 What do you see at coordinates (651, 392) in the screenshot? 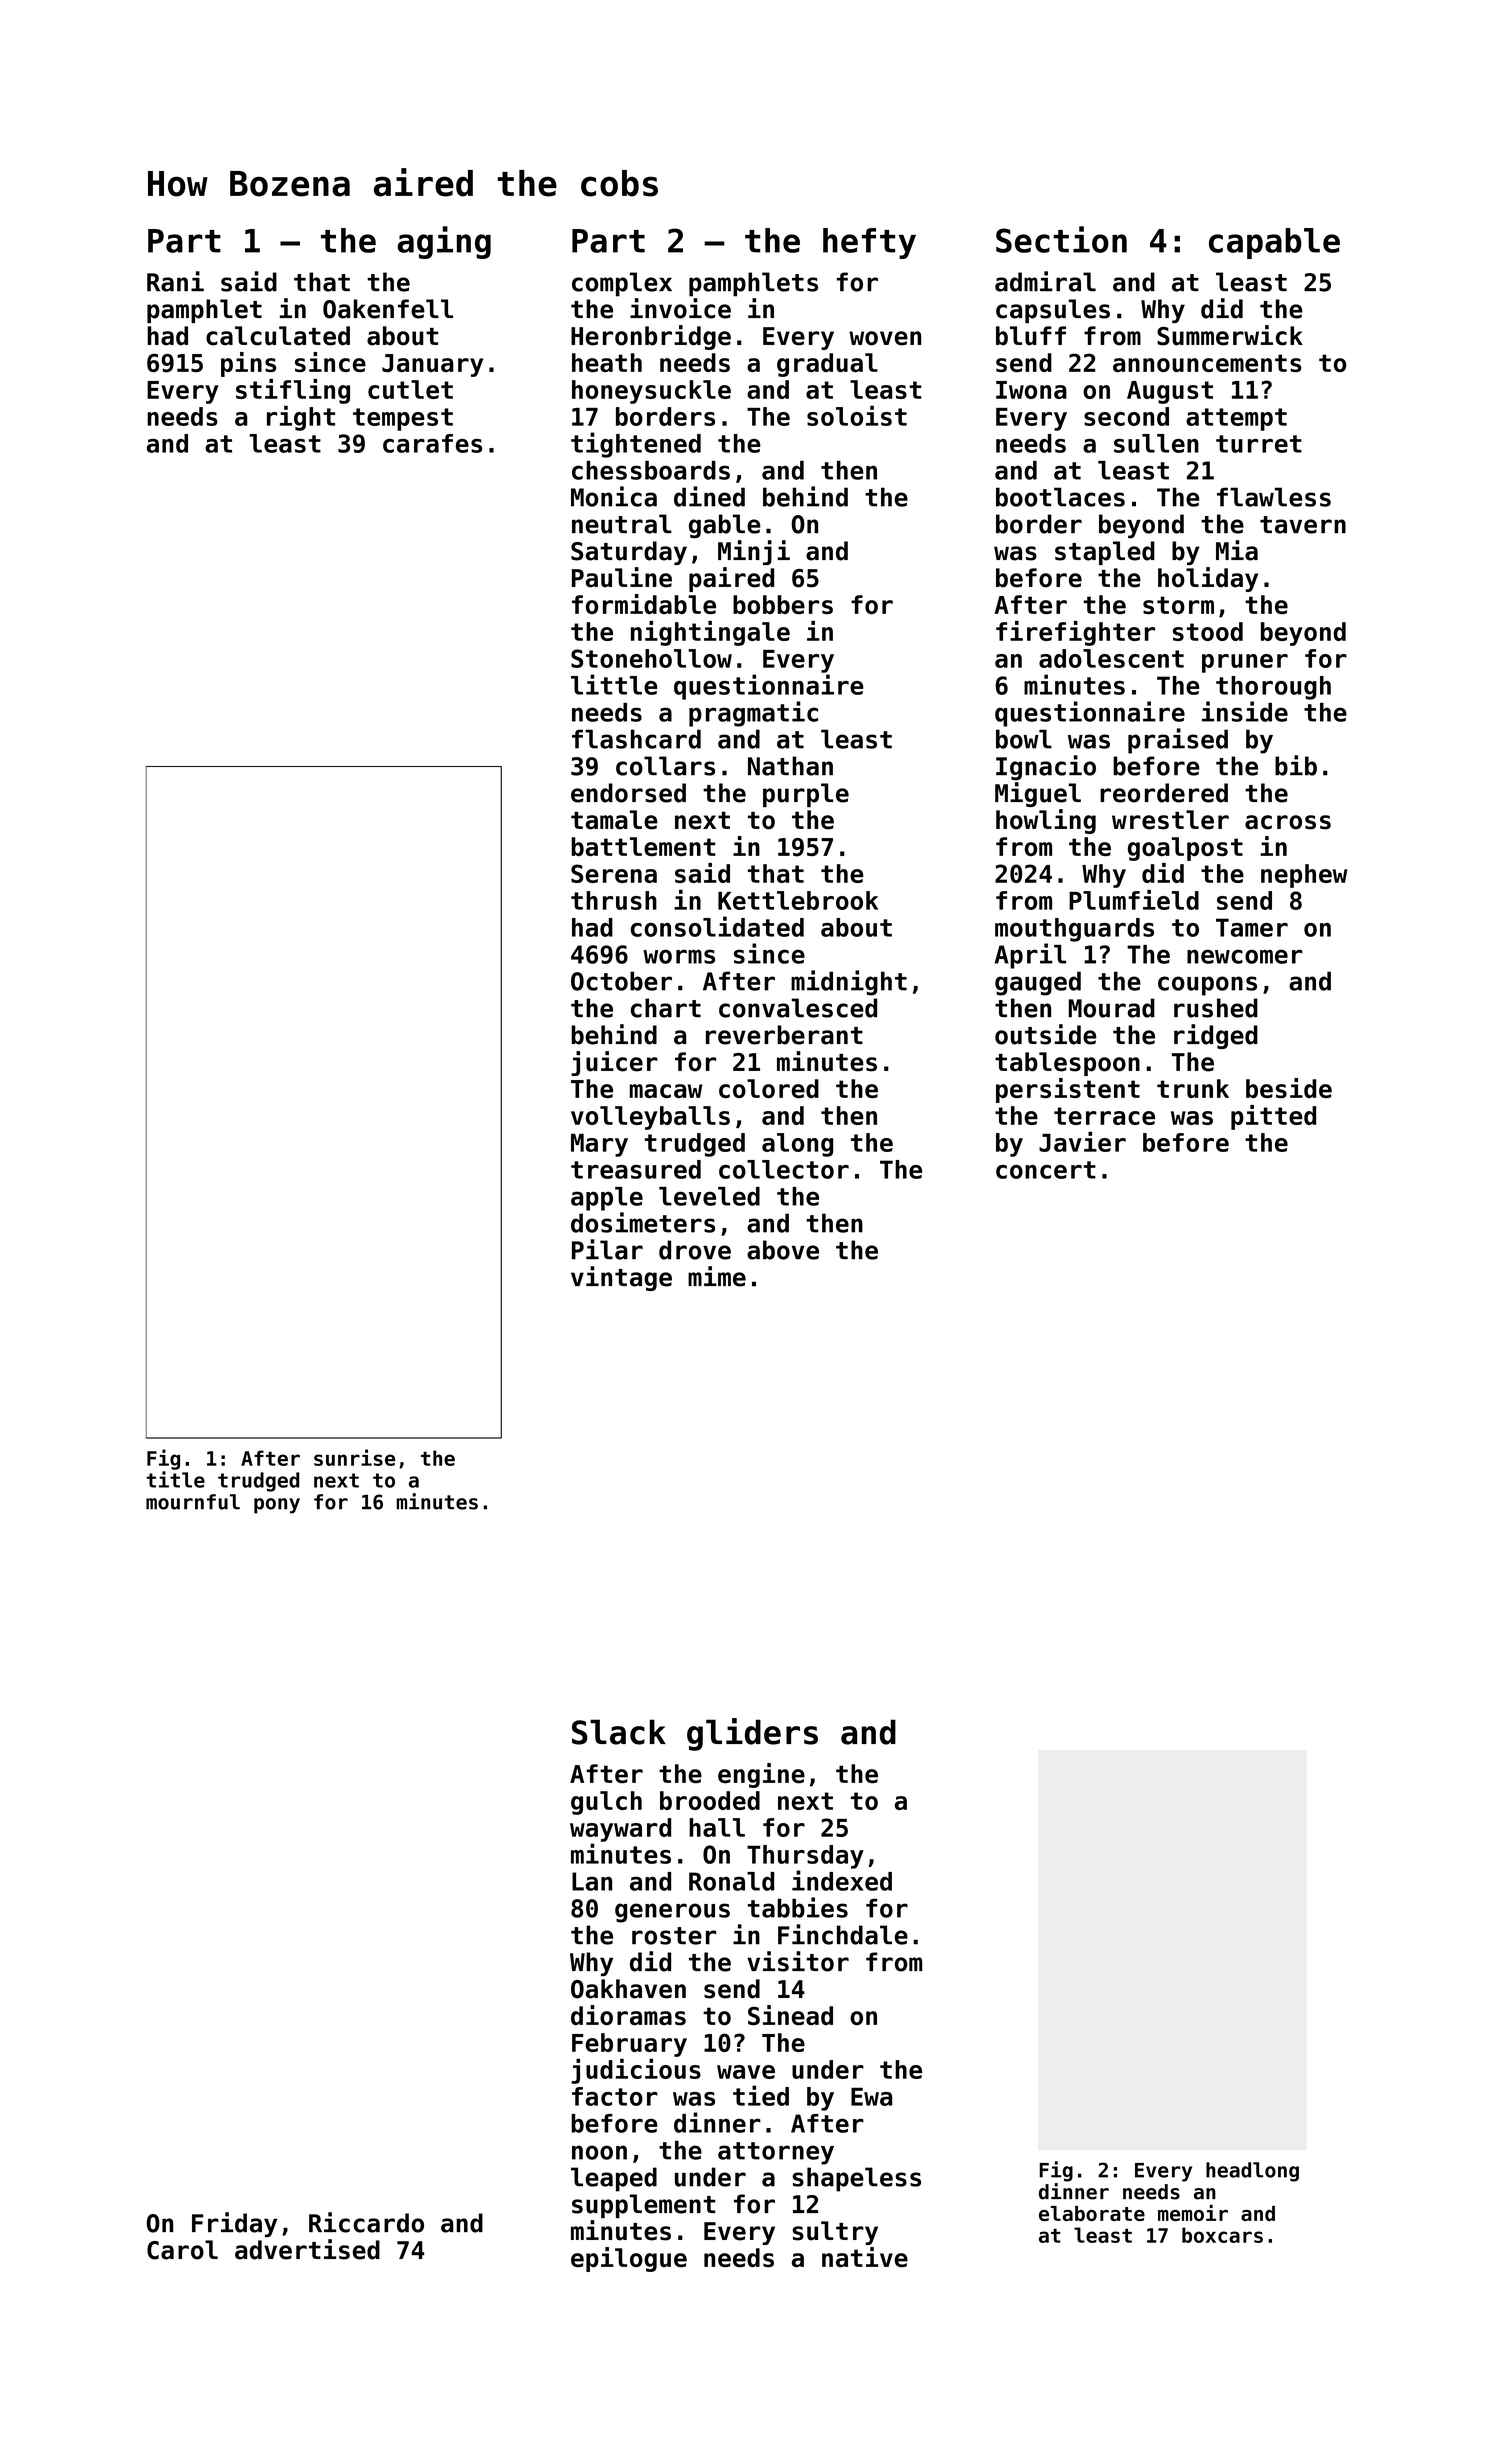
I see `honeysuckle` at bounding box center [651, 392].
